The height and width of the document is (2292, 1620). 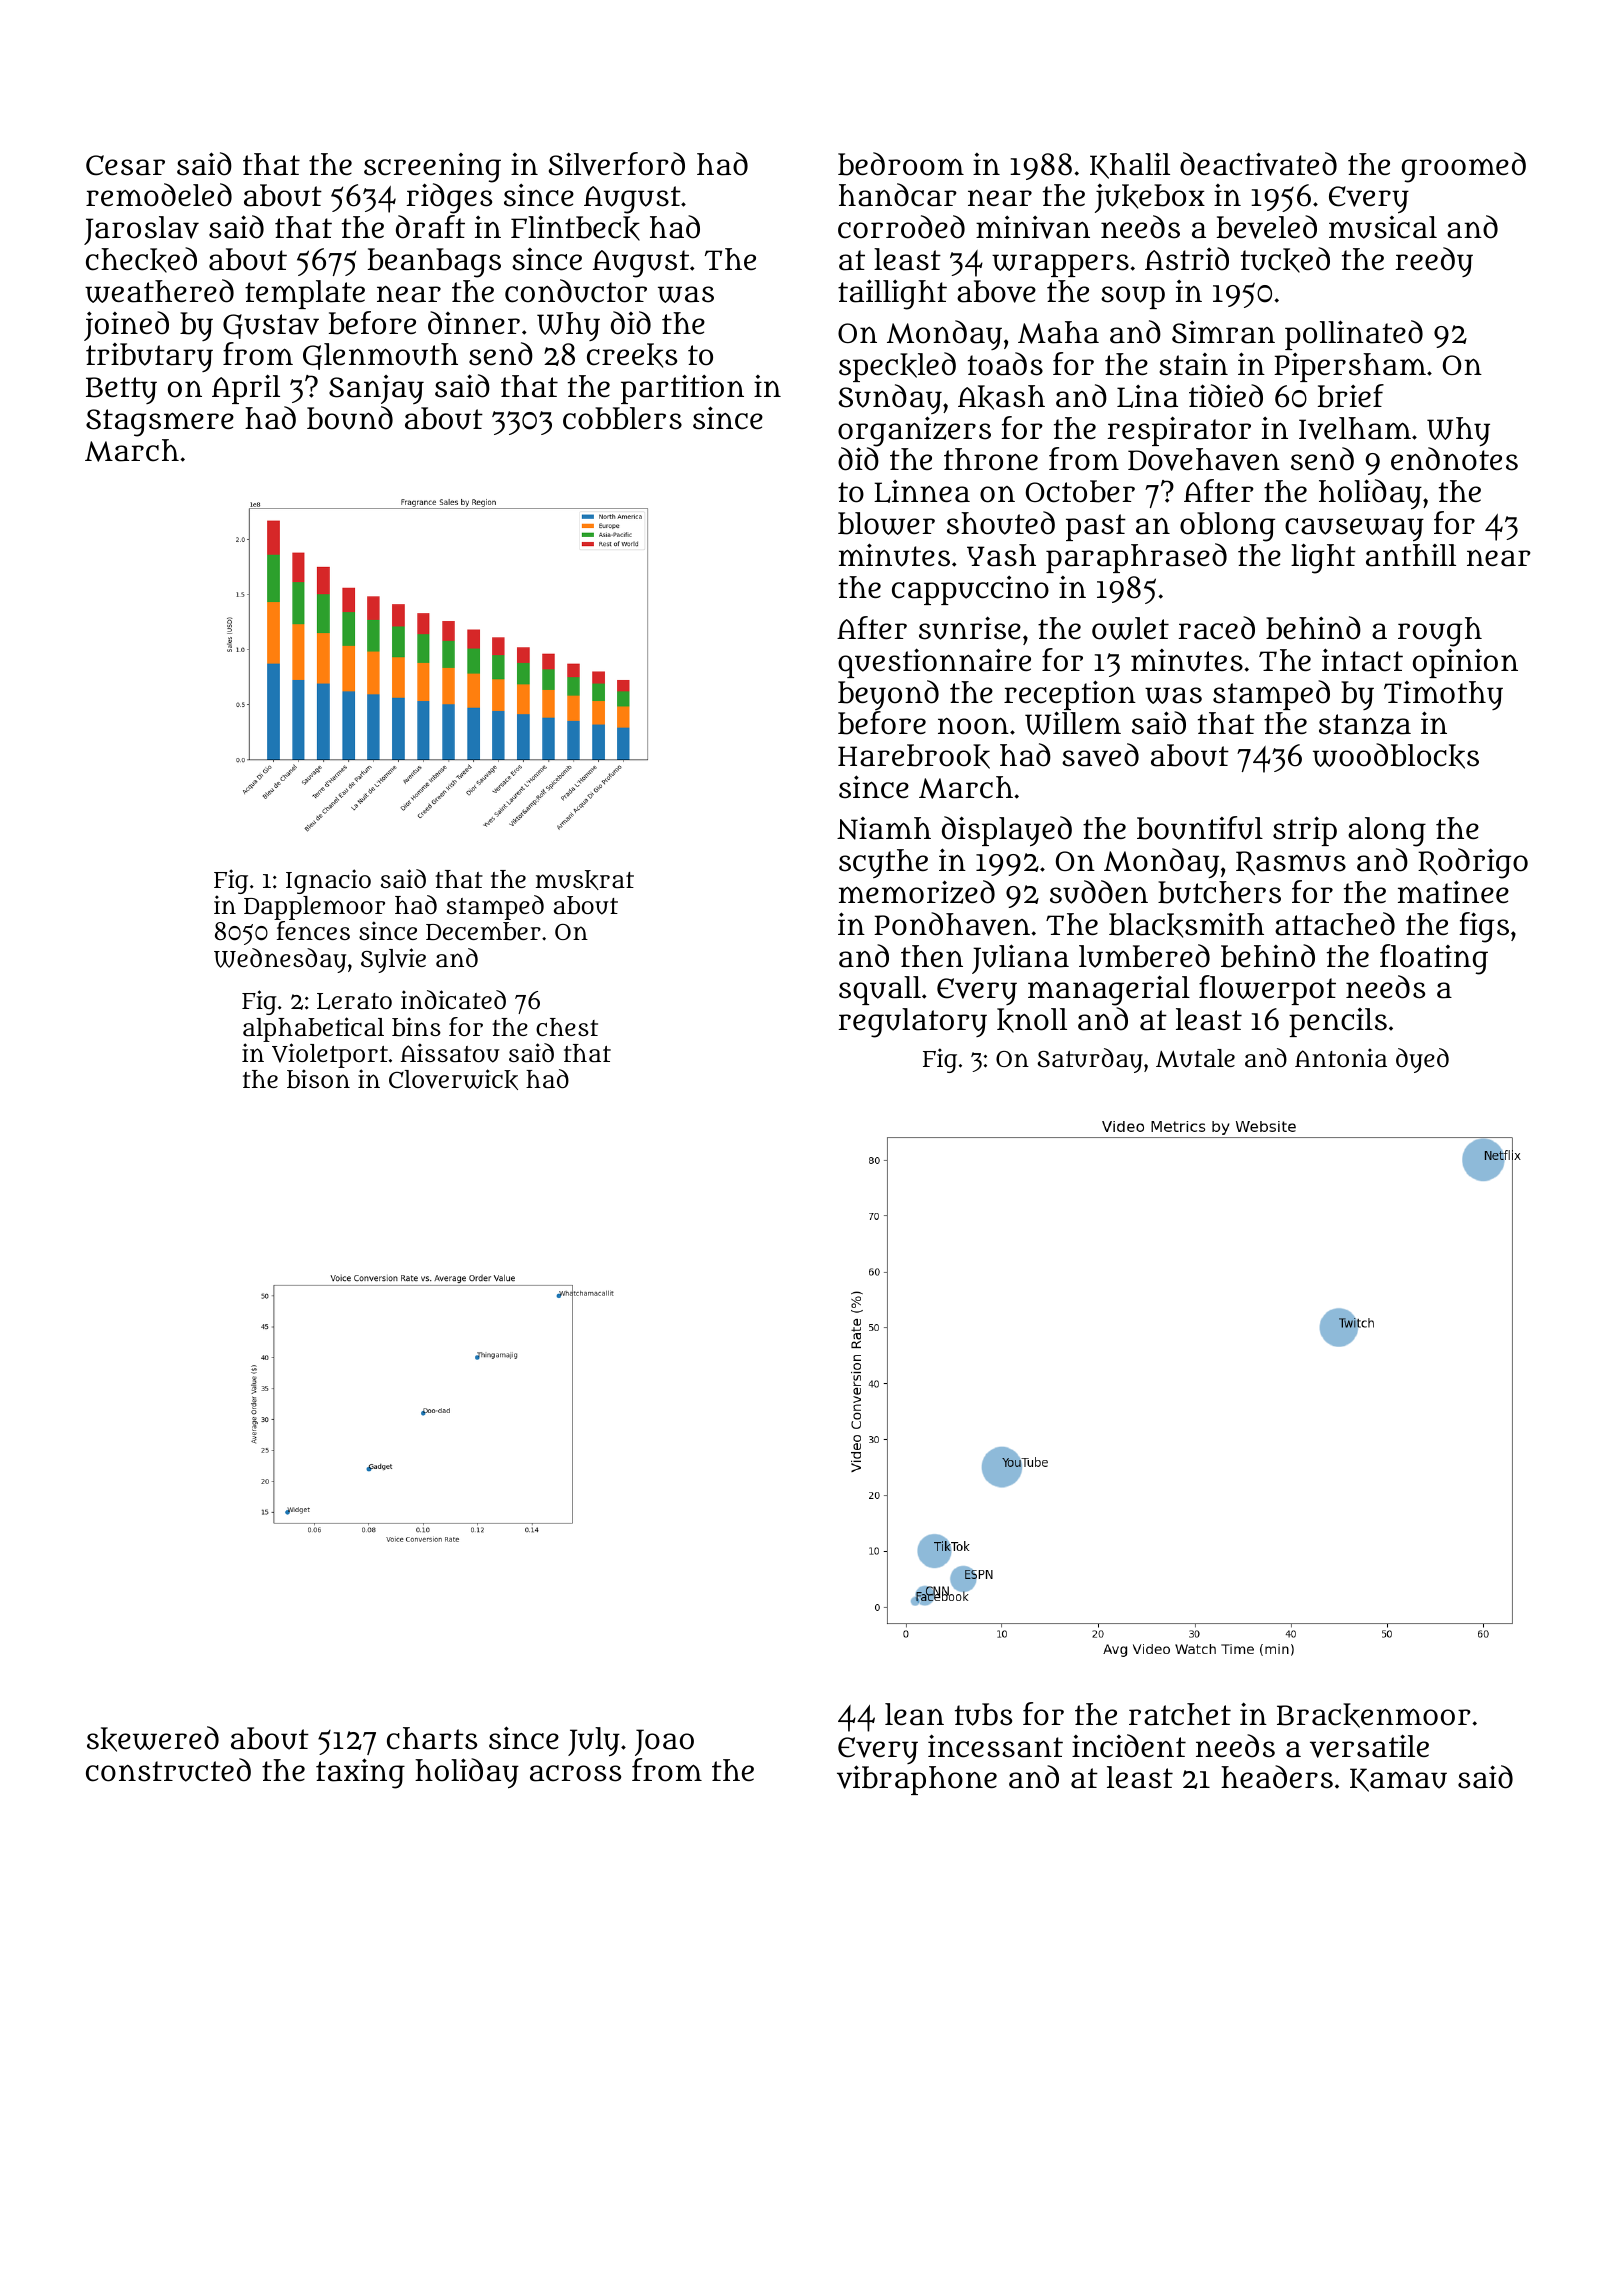 I want to click on regulatory, so click(x=913, y=1023).
